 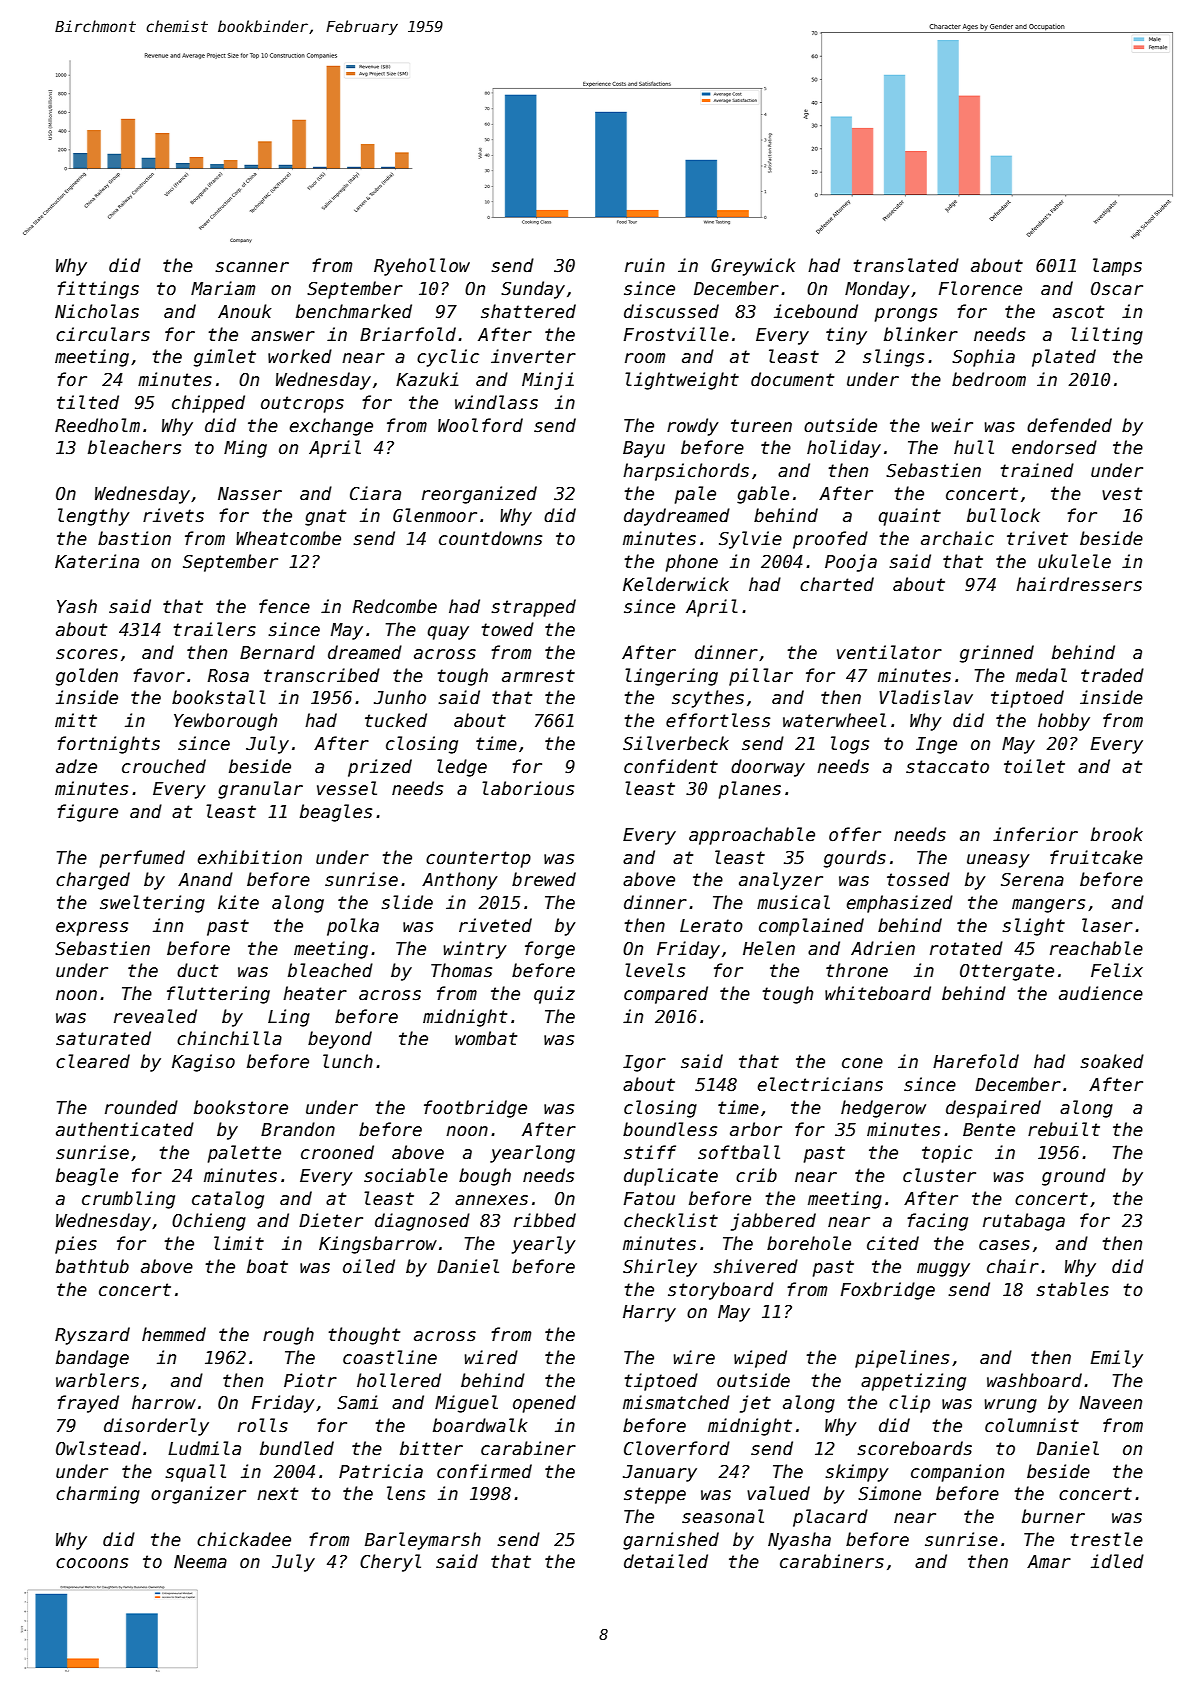 What do you see at coordinates (1007, 972) in the screenshot?
I see `Ottergate` at bounding box center [1007, 972].
